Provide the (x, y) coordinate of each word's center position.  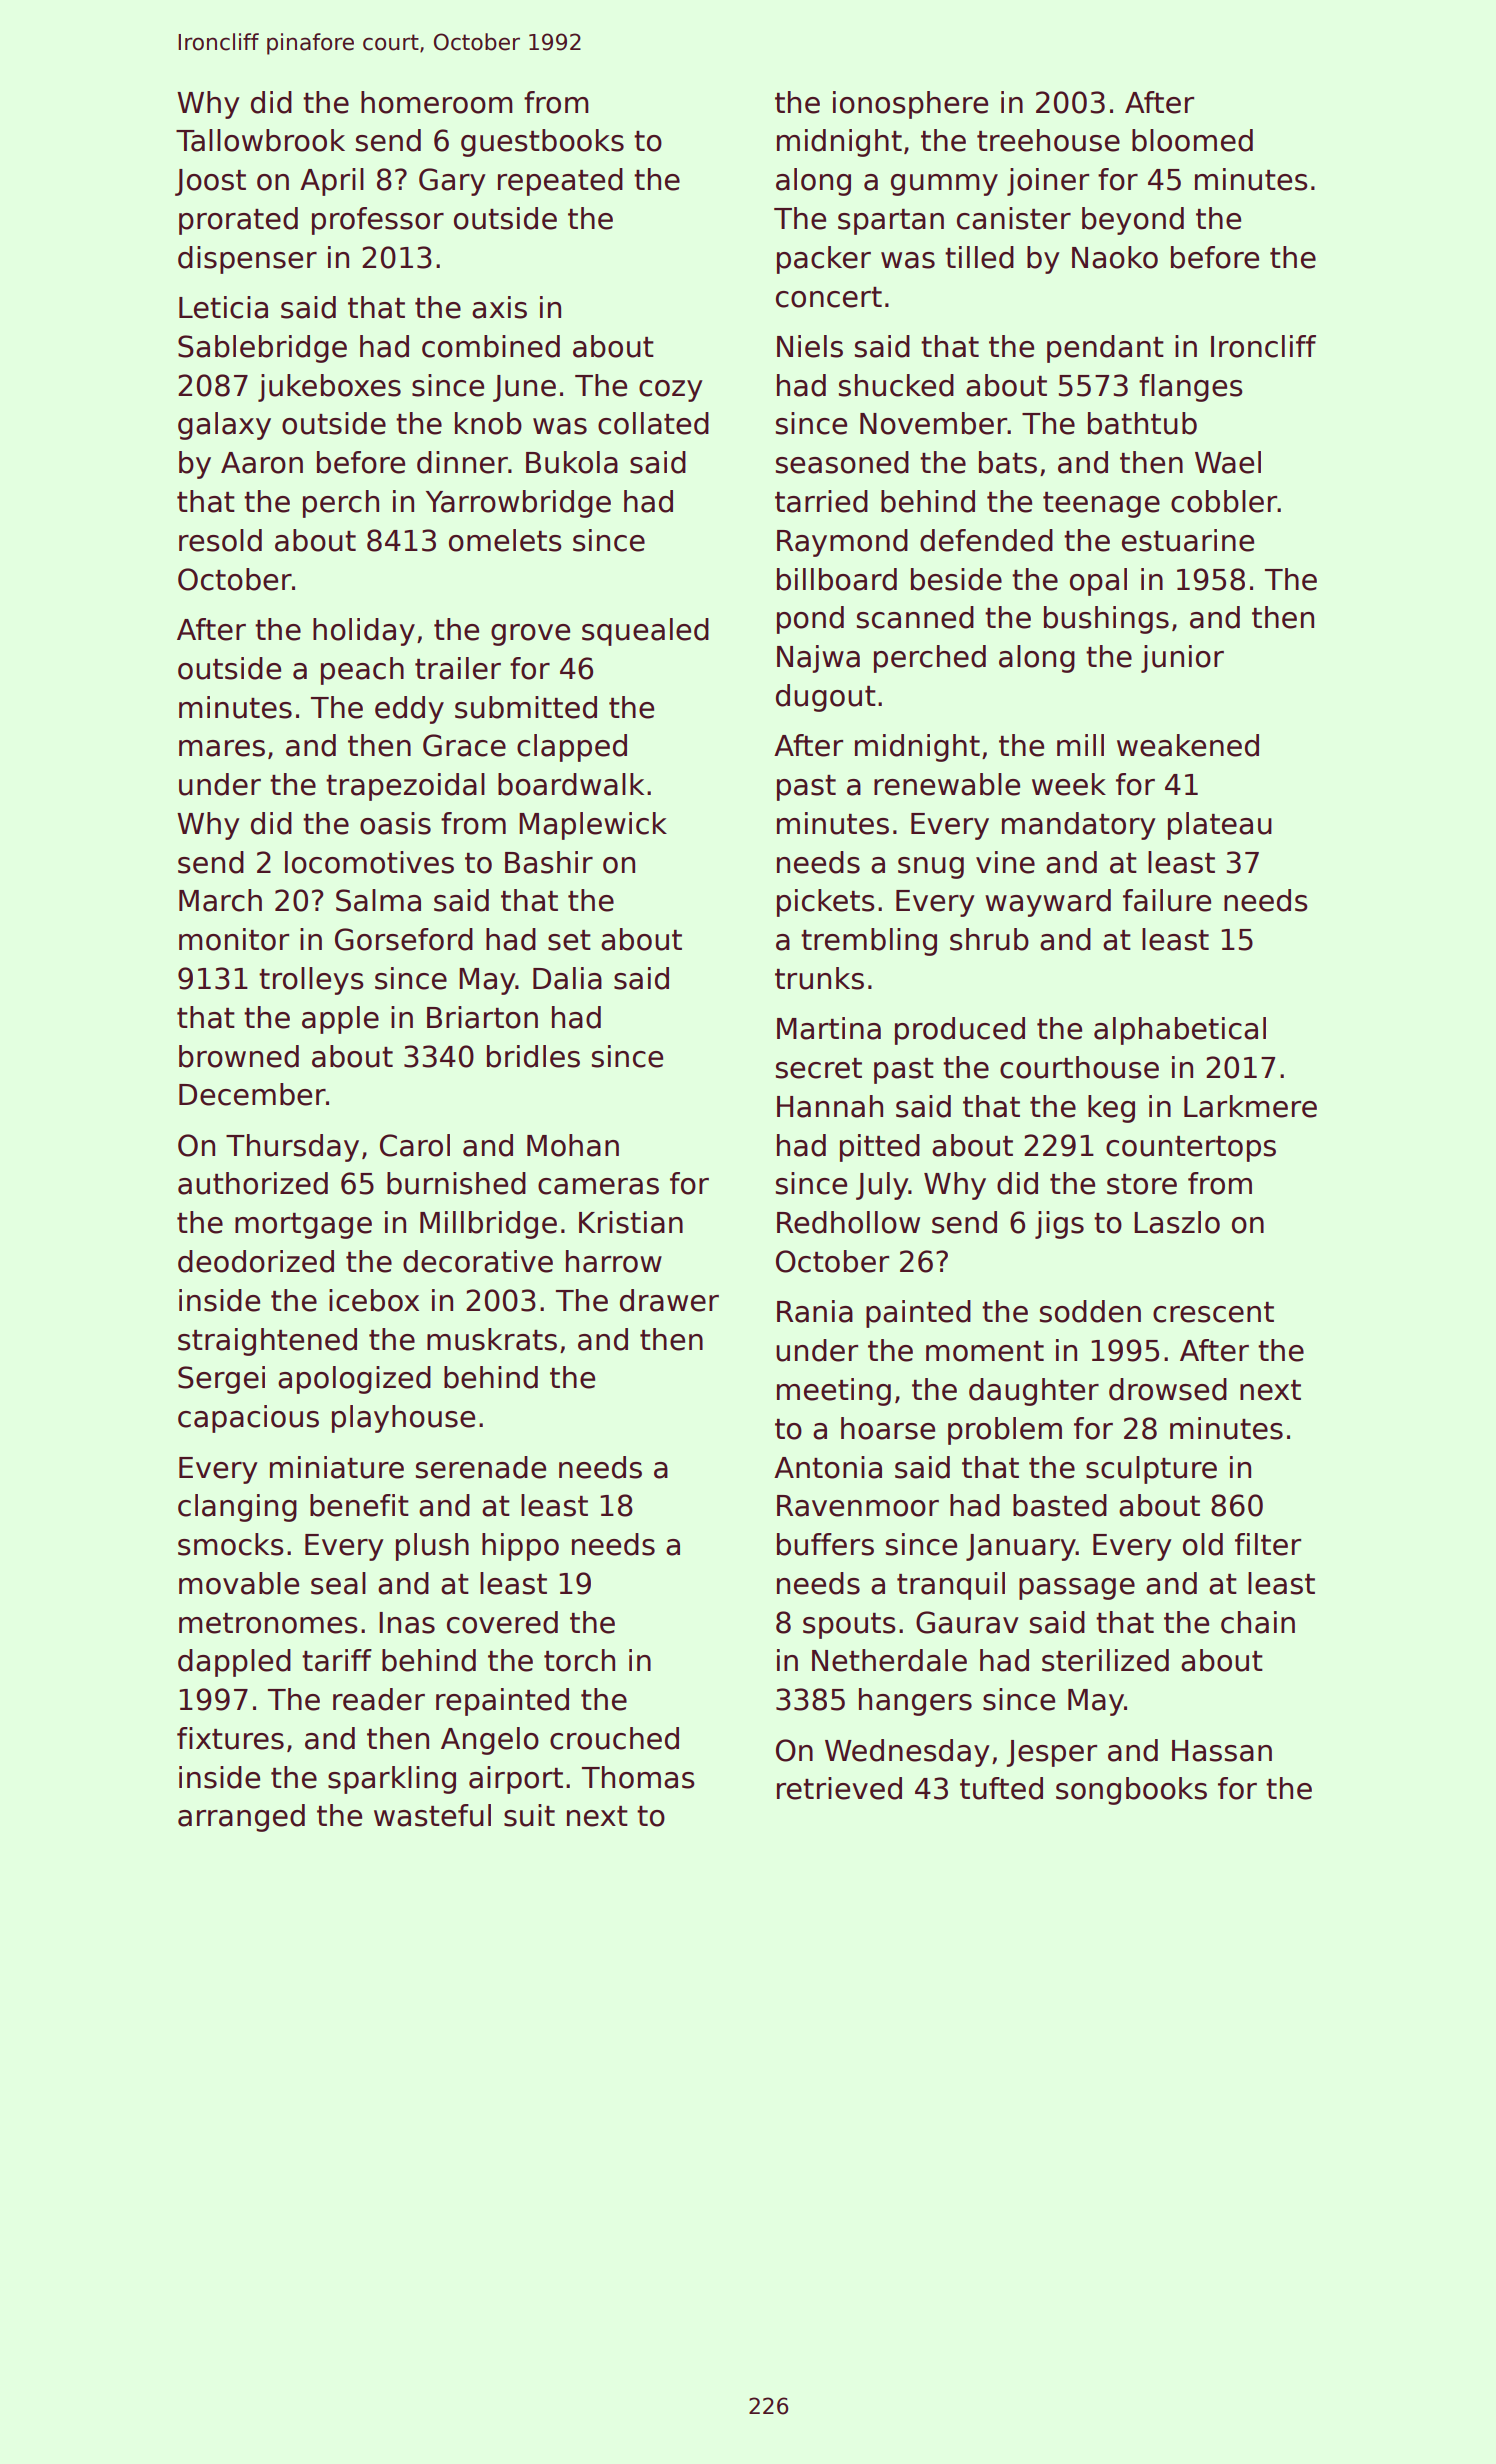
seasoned (842, 462)
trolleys (311, 981)
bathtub (1142, 423)
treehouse (1048, 140)
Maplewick (593, 826)
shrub (989, 939)
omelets (505, 540)
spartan (891, 222)
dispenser (247, 260)
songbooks (1131, 1791)
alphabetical (1180, 1031)
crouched (614, 1738)
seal (338, 1583)
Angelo (490, 1741)
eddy (409, 710)
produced (960, 1031)
